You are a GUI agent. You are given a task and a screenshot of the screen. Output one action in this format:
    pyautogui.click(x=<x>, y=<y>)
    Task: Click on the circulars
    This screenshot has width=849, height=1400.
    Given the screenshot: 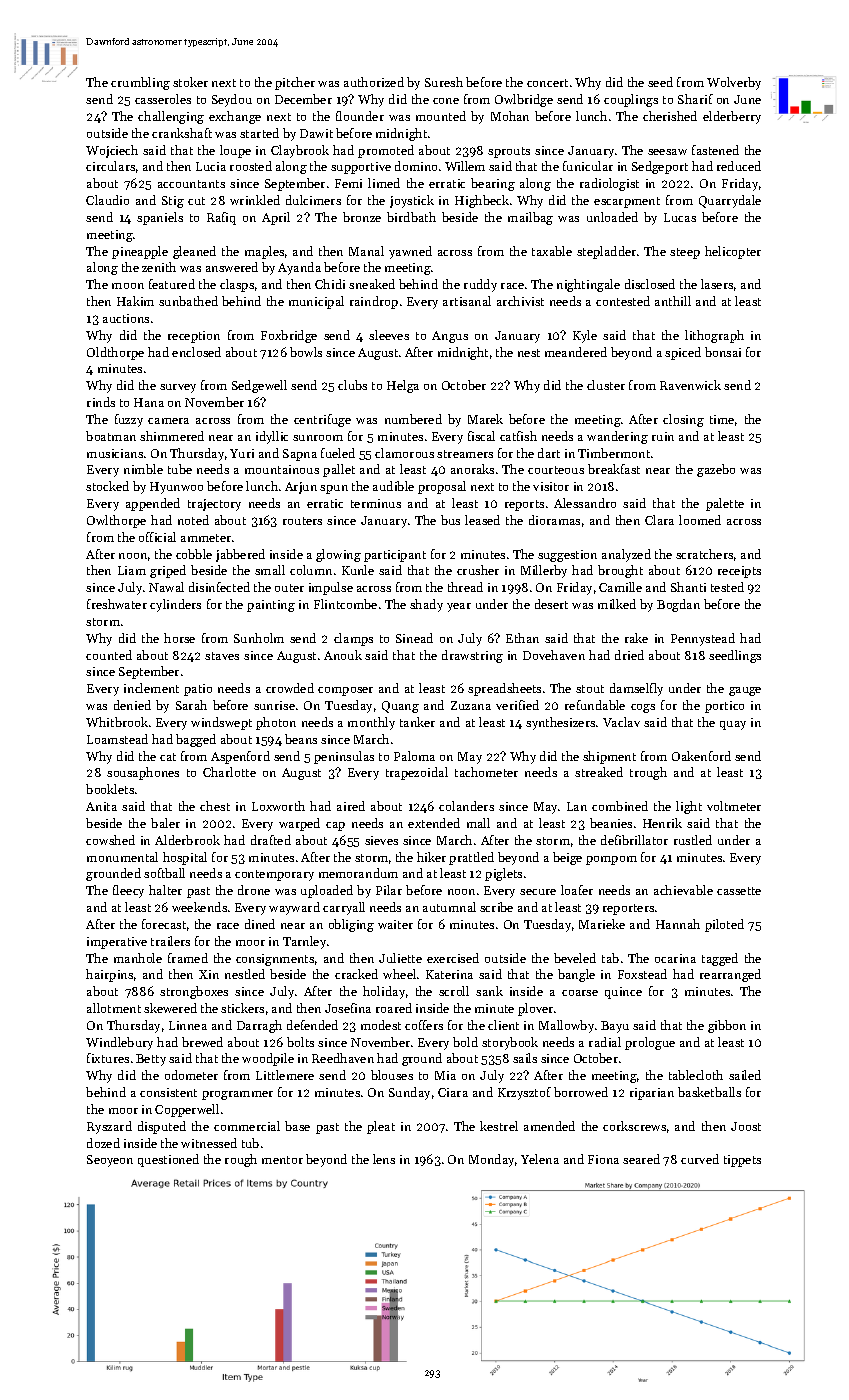 What is the action you would take?
    pyautogui.click(x=110, y=166)
